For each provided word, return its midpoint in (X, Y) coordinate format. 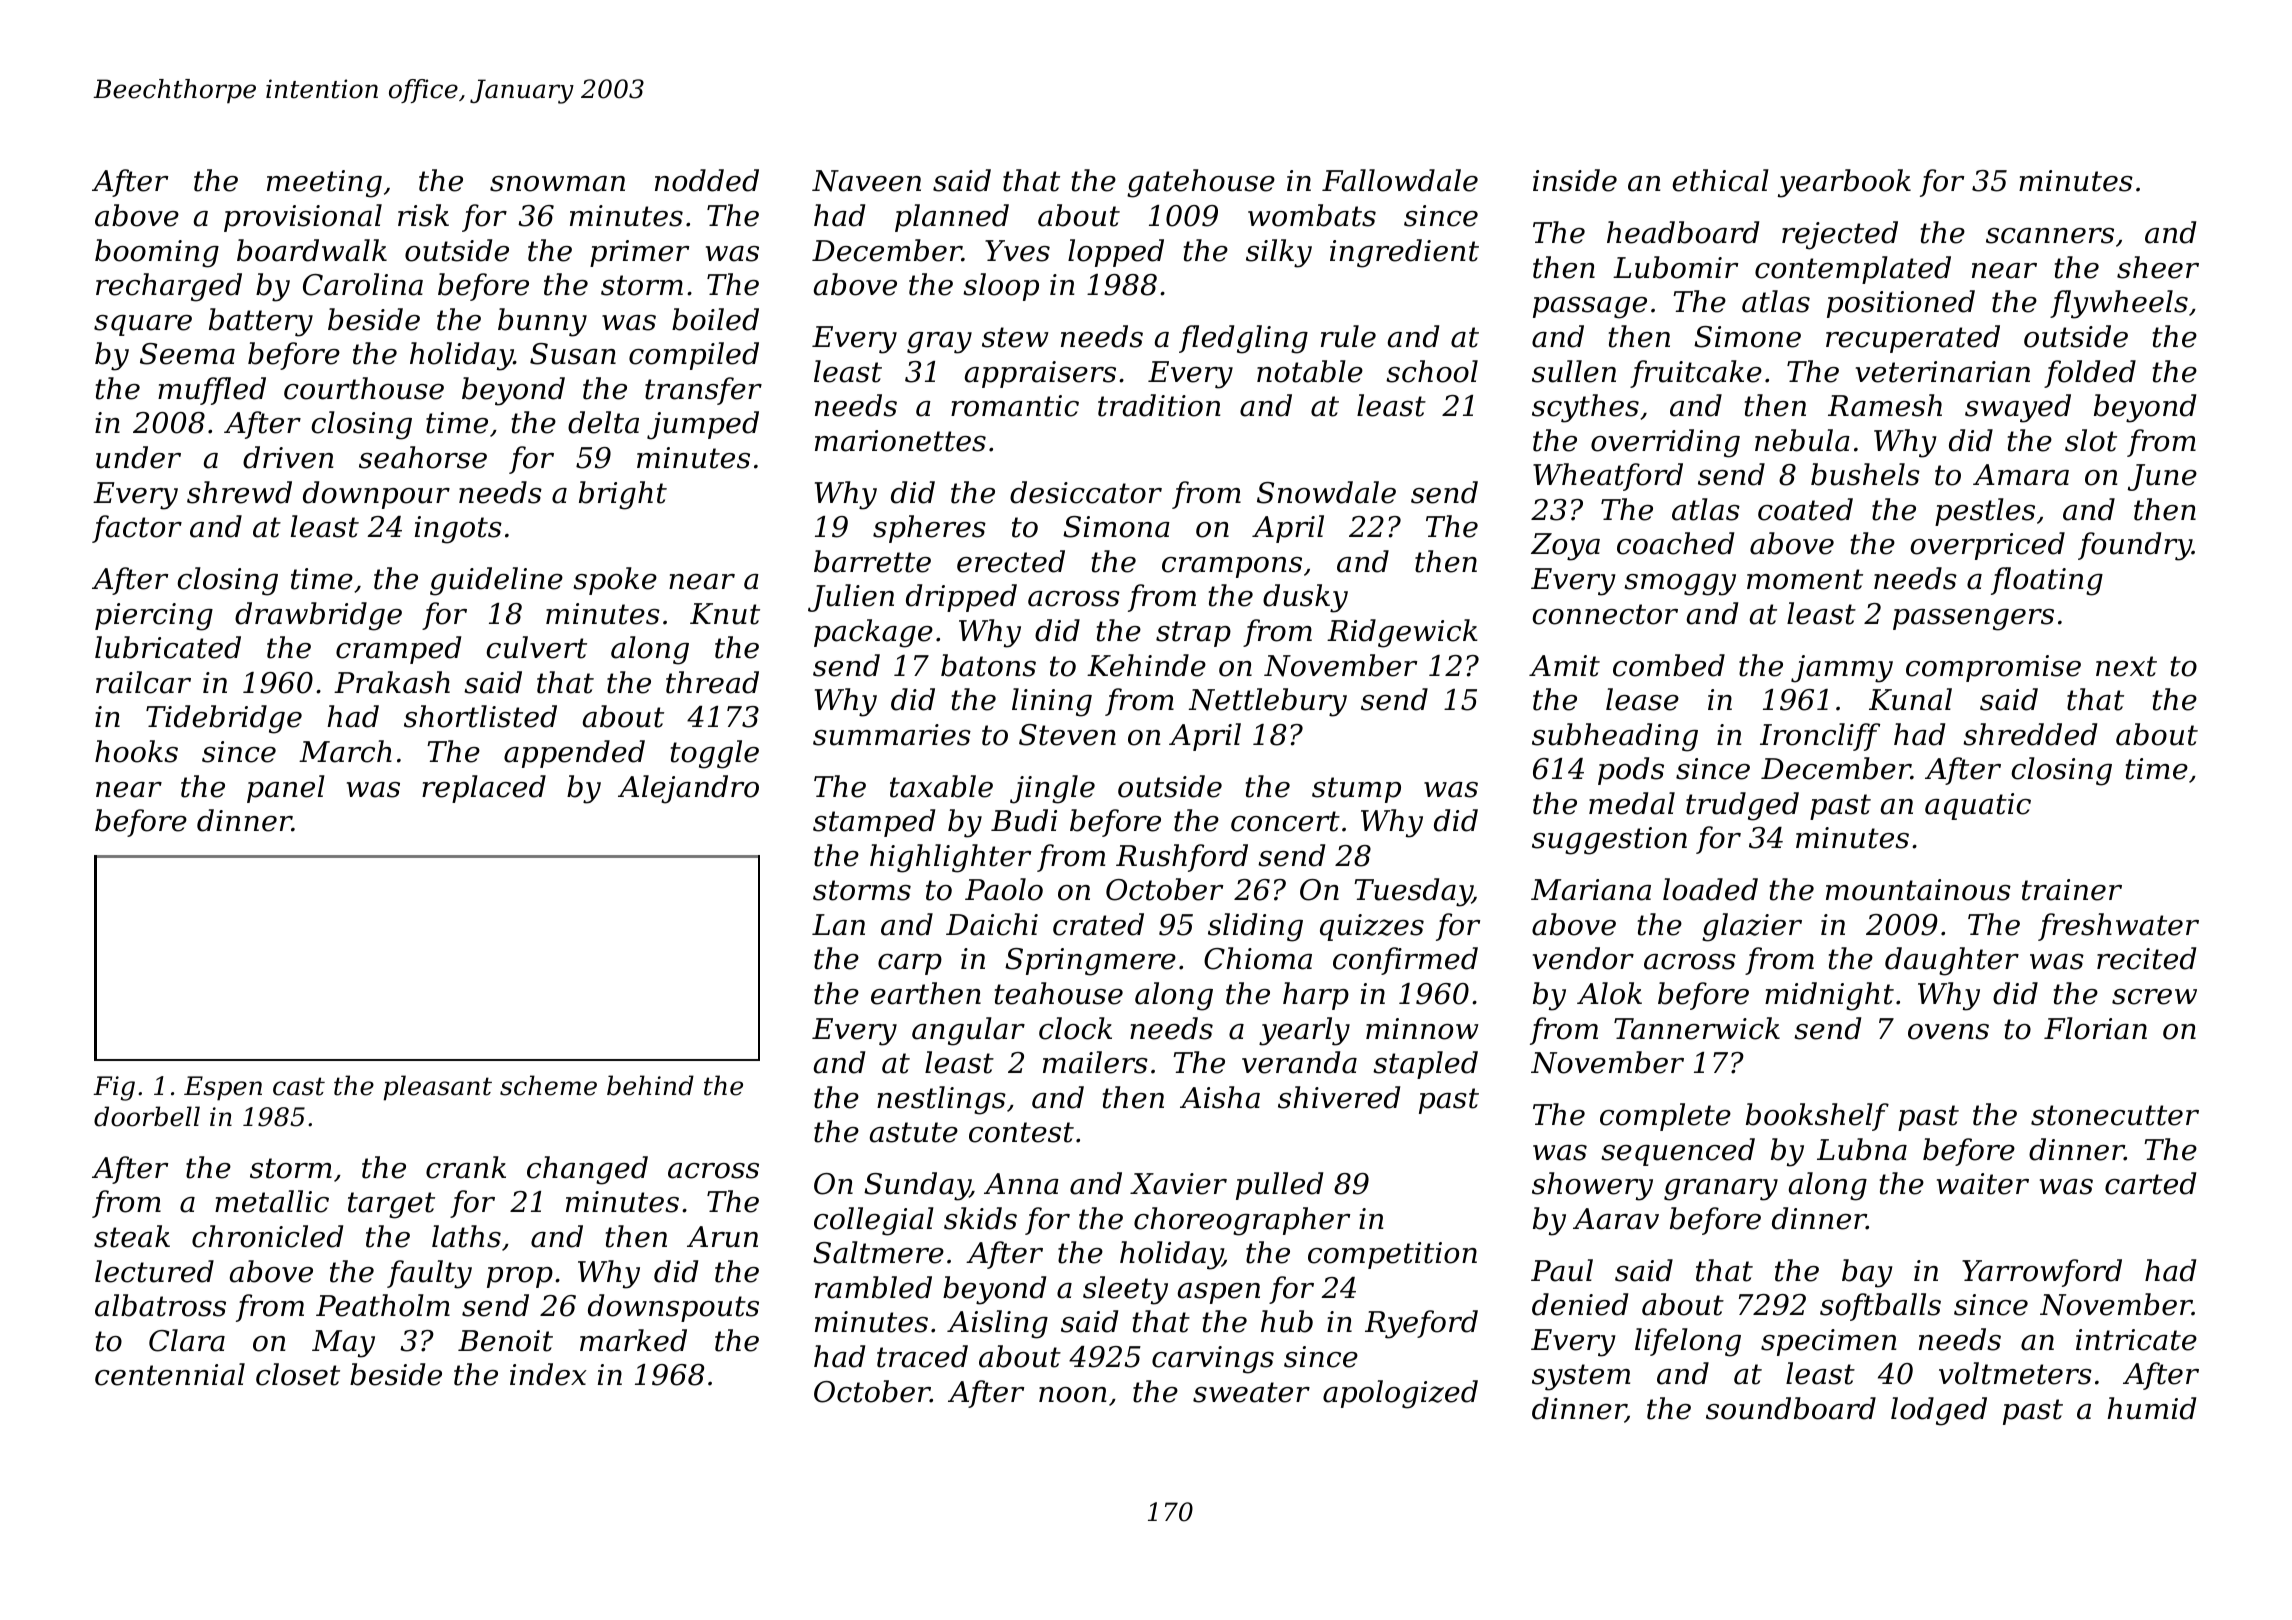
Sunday (917, 1186)
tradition (1159, 405)
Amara (2021, 475)
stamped (874, 823)
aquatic (1978, 806)
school (1432, 371)
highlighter (950, 858)
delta (603, 422)
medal (1632, 803)
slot (2091, 440)
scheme (548, 1085)
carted (2150, 1183)
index (548, 1374)
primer (639, 253)
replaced (484, 789)
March (345, 751)
